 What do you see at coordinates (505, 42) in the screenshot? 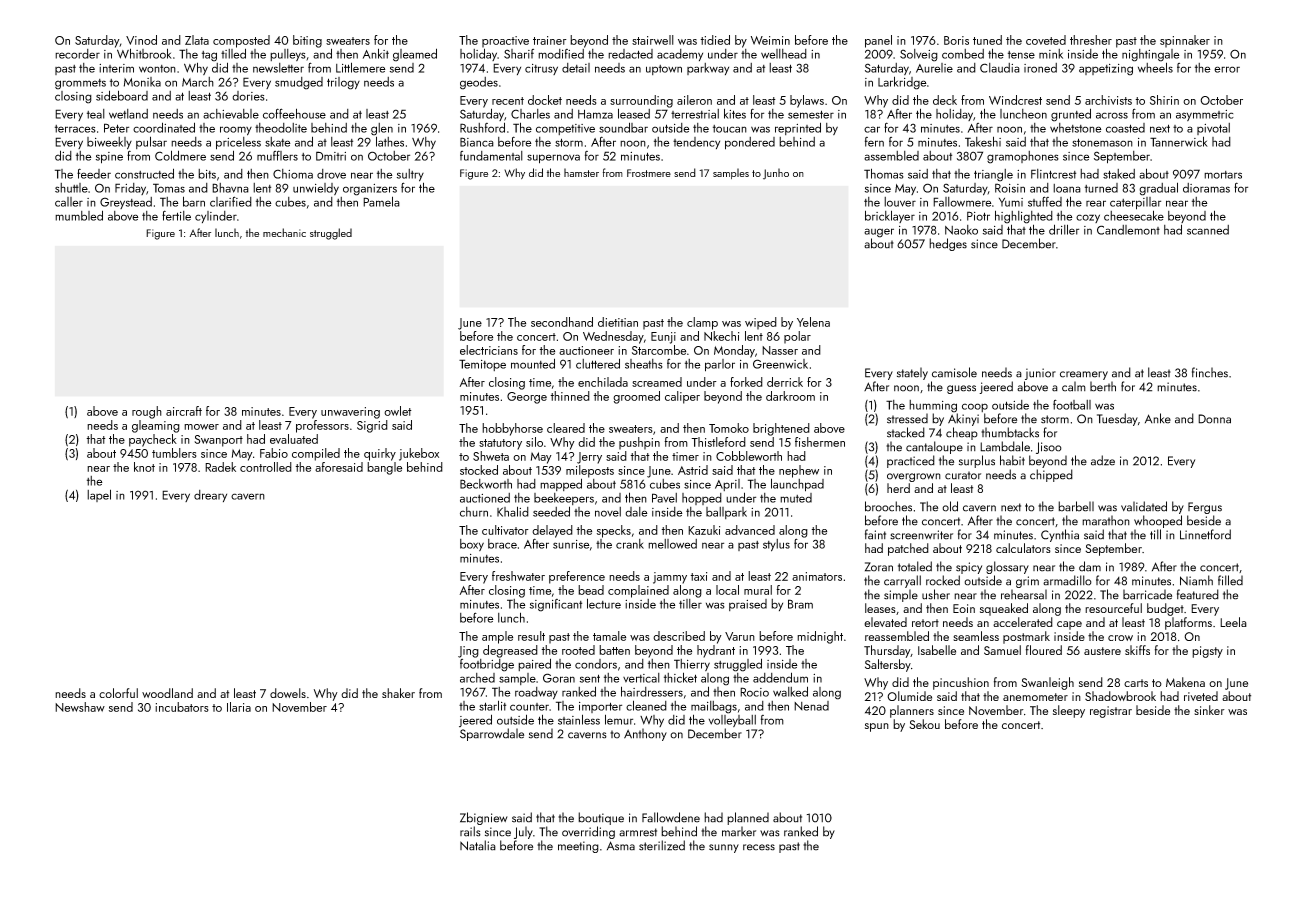
I see `proactive` at bounding box center [505, 42].
